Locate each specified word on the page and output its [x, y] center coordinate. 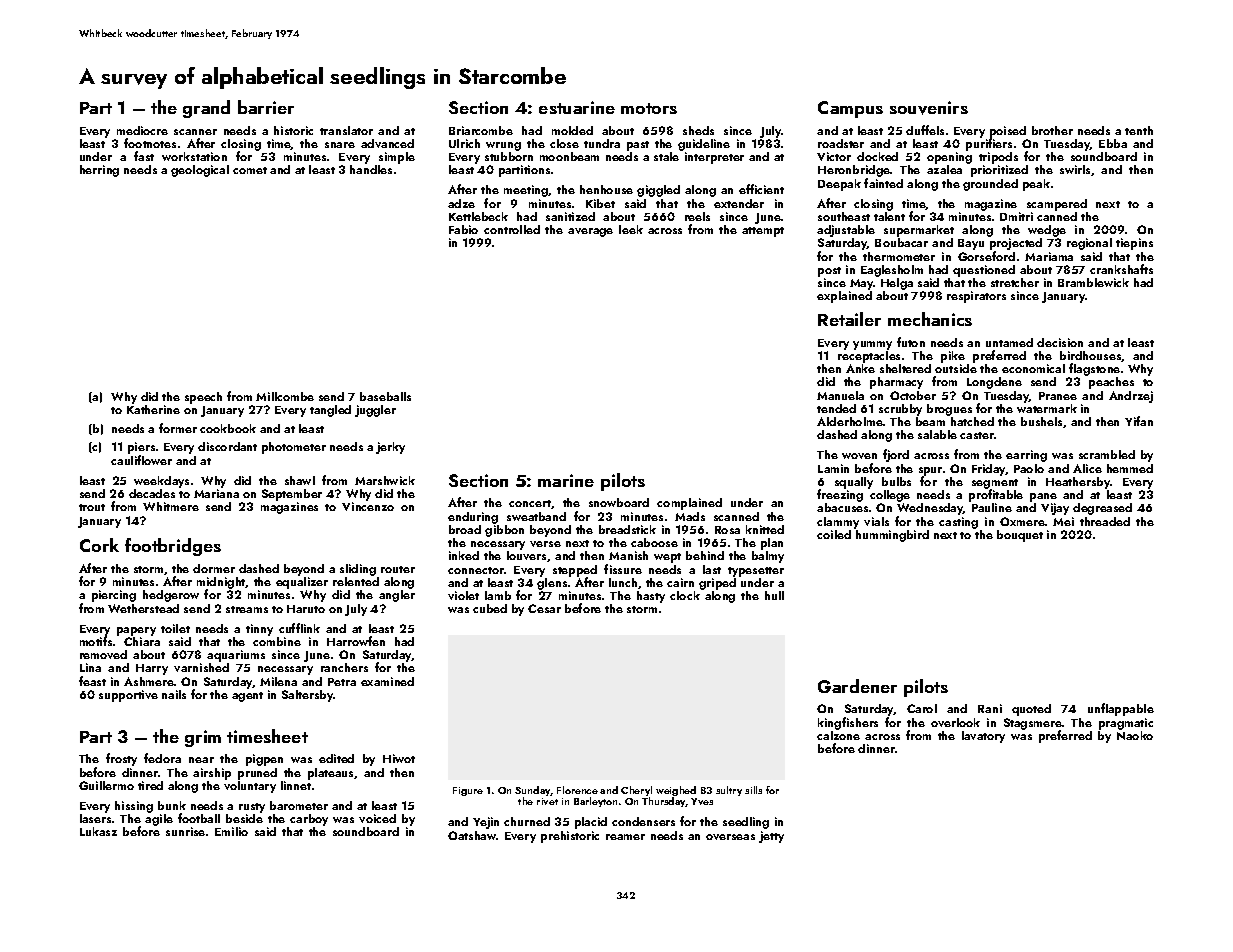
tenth [1139, 130]
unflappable [1121, 709]
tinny [259, 630]
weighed [676, 791]
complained [689, 504]
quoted [1031, 710]
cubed [490, 608]
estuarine [577, 107]
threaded [1105, 521]
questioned [984, 271]
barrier [266, 107]
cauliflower [141, 460]
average [590, 232]
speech [203, 398]
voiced [377, 818]
